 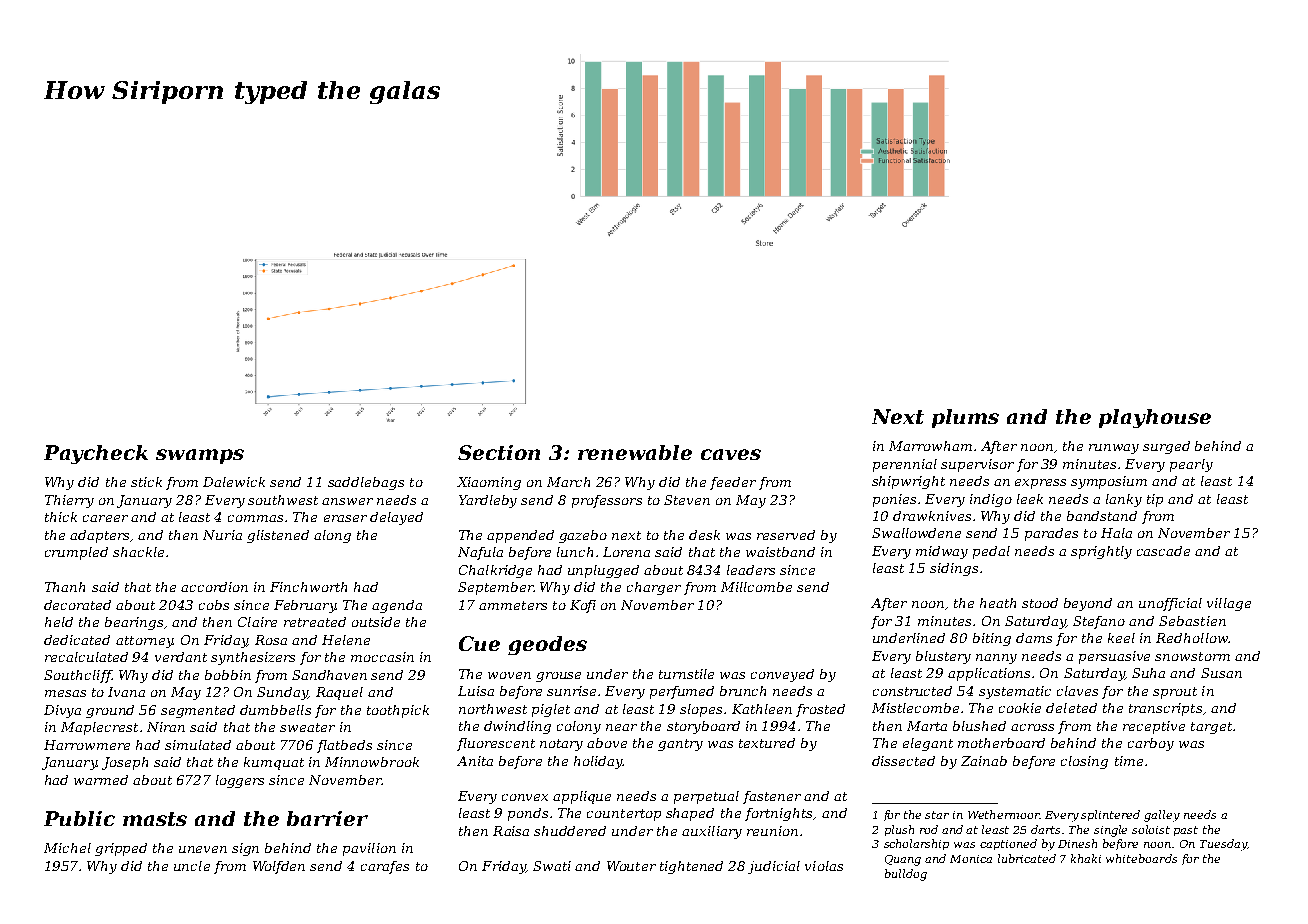 I want to click on bobbin, so click(x=228, y=675).
